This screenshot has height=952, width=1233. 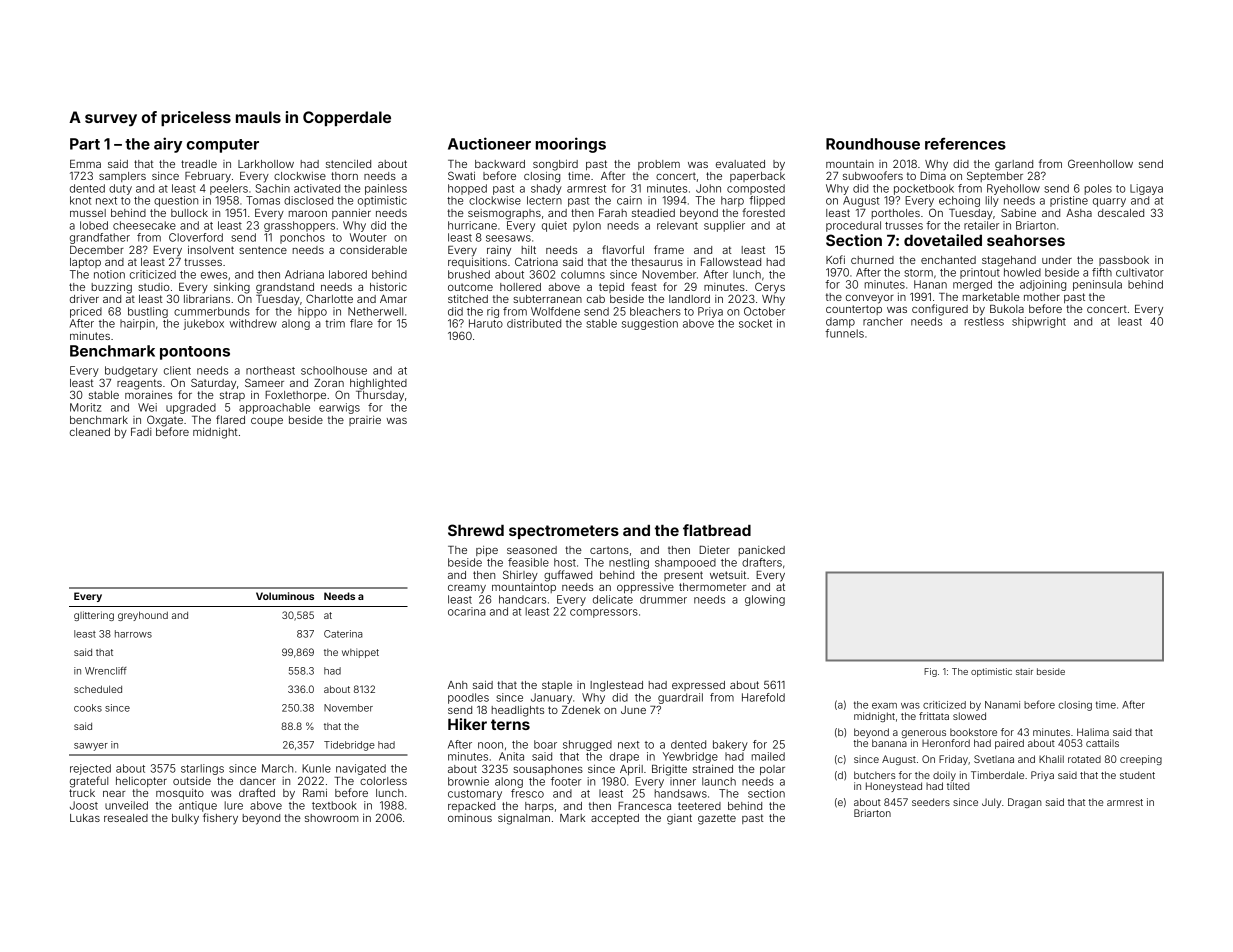 What do you see at coordinates (220, 819) in the screenshot?
I see `fishery` at bounding box center [220, 819].
